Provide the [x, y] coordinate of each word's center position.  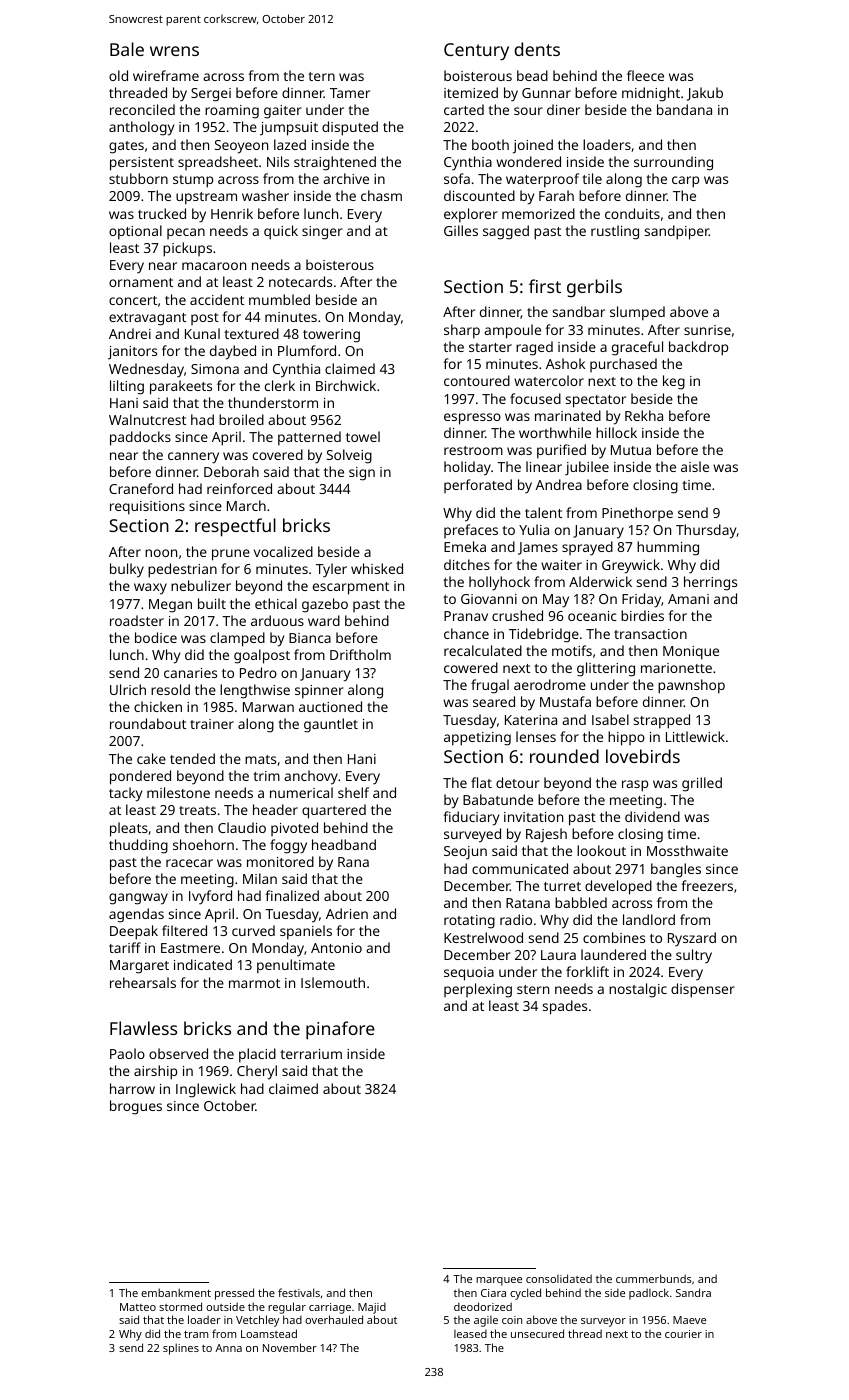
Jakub [705, 94]
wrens [174, 51]
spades [565, 1007]
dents [537, 49]
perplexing [478, 990]
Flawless [143, 1028]
